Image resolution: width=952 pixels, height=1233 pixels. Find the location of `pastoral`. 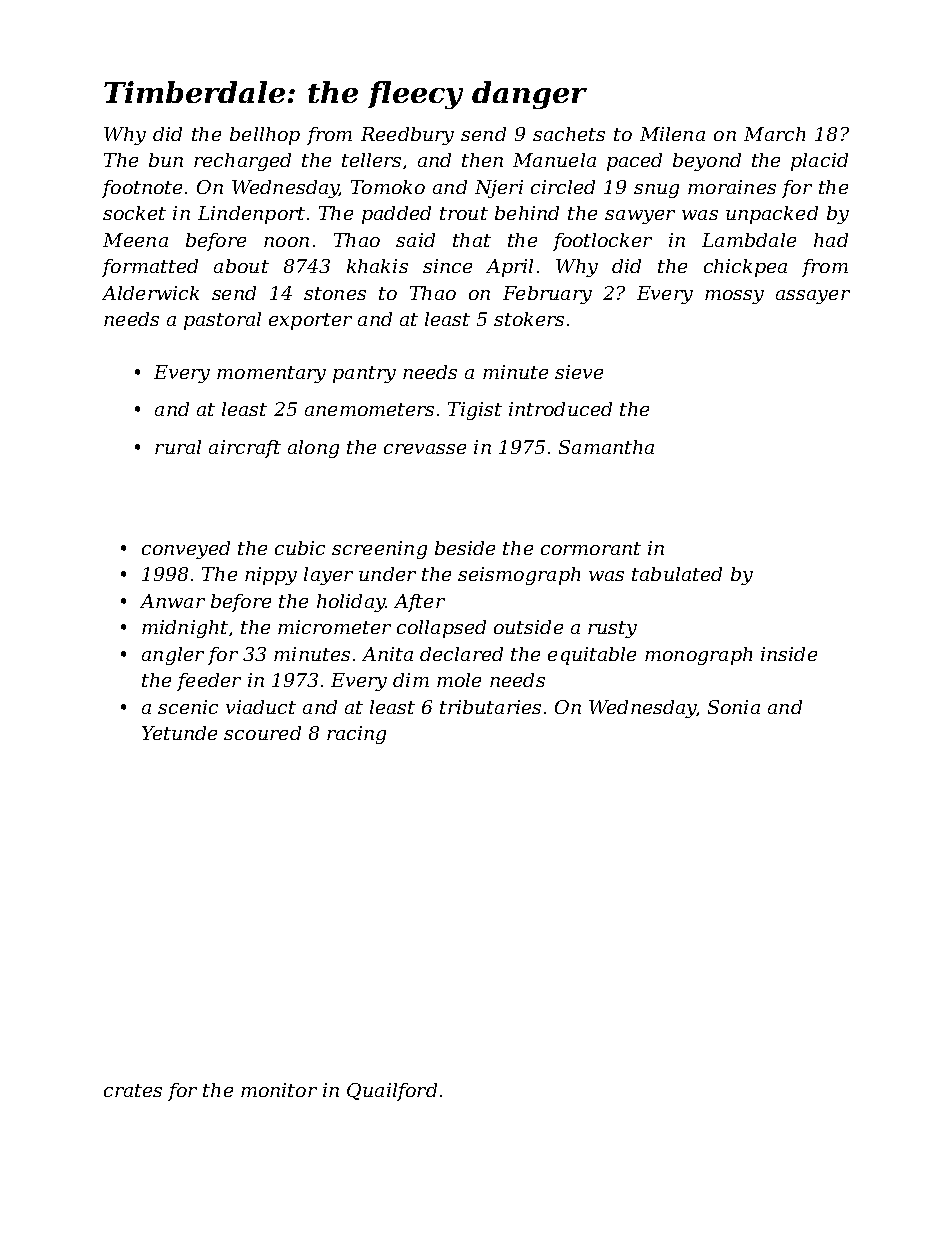

pastoral is located at coordinates (222, 321).
